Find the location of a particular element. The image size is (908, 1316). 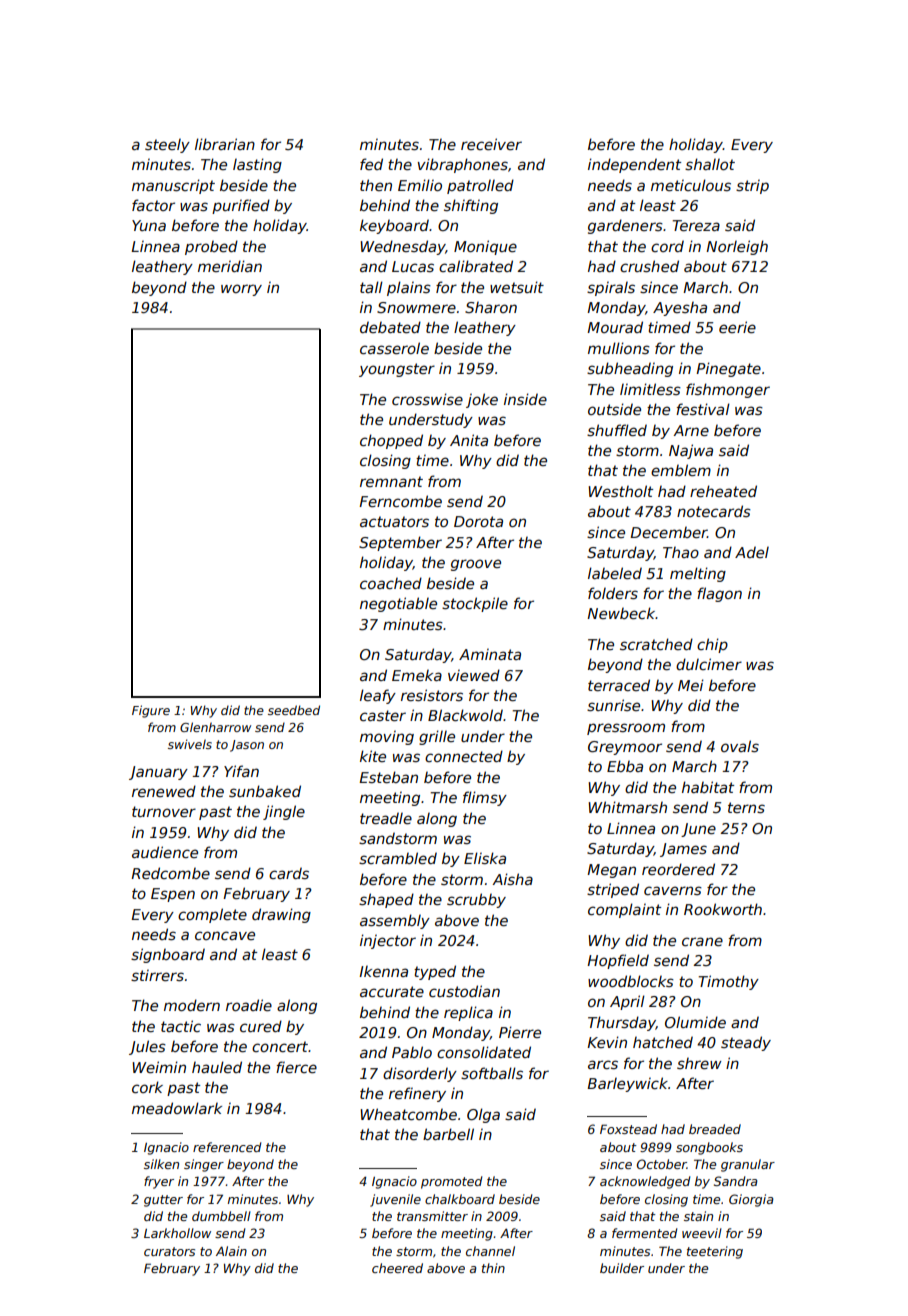

caster is located at coordinates (383, 715).
